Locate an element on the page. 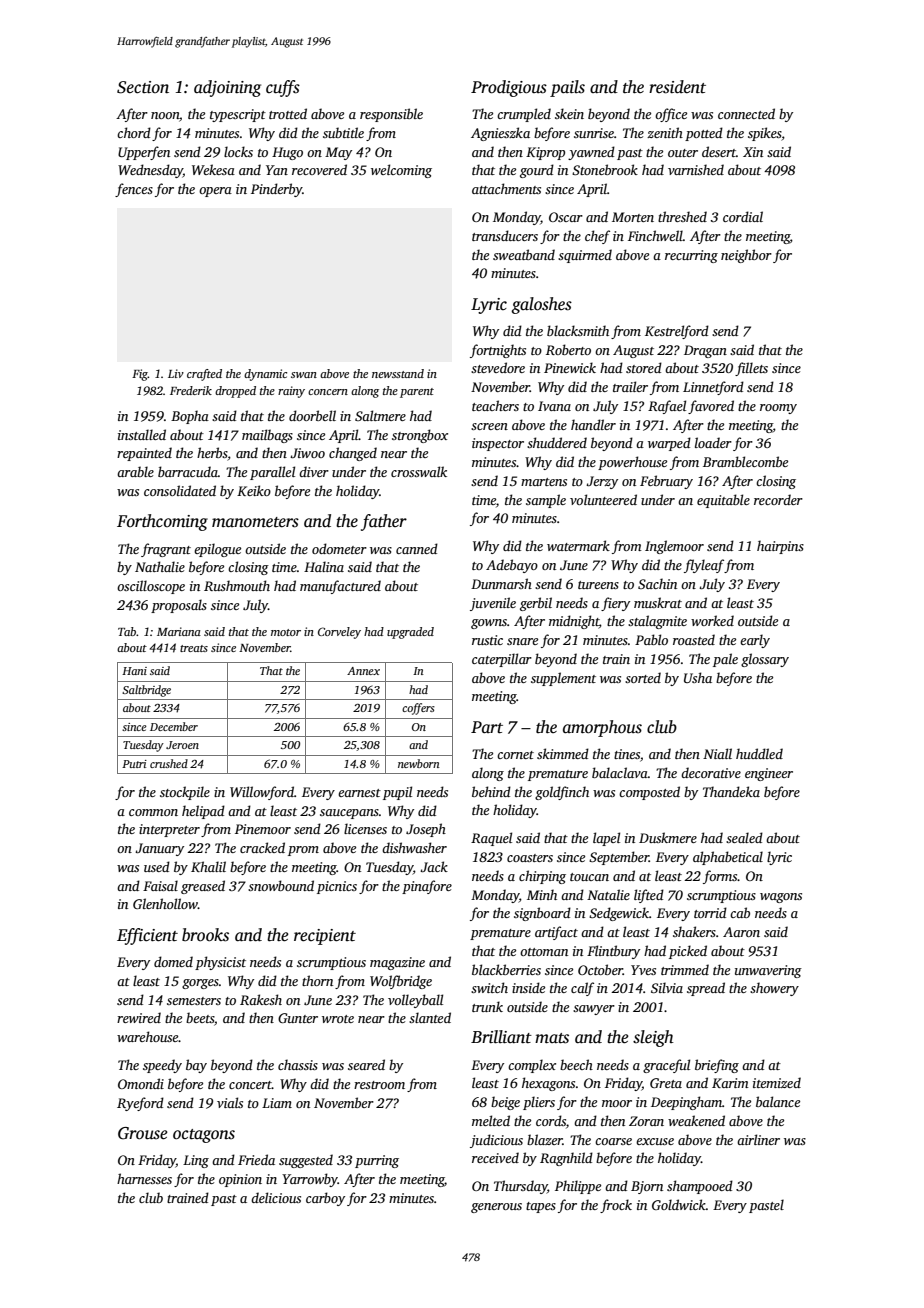 Image resolution: width=924 pixels, height=1308 pixels. newborn is located at coordinates (419, 763).
